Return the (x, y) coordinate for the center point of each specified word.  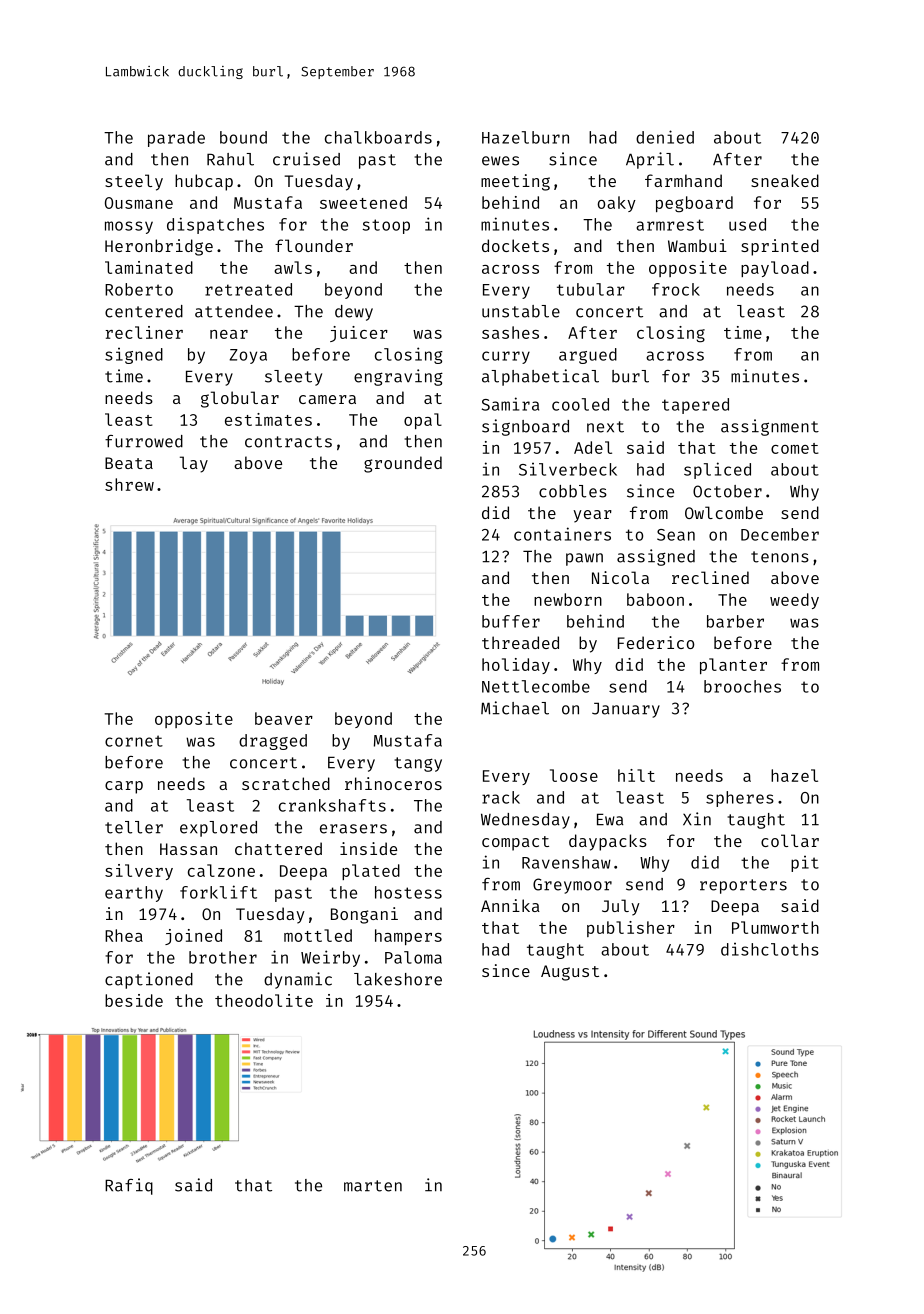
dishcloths (770, 949)
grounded (403, 464)
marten (373, 1186)
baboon (655, 599)
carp (124, 787)
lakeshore (398, 979)
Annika (510, 905)
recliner (144, 332)
